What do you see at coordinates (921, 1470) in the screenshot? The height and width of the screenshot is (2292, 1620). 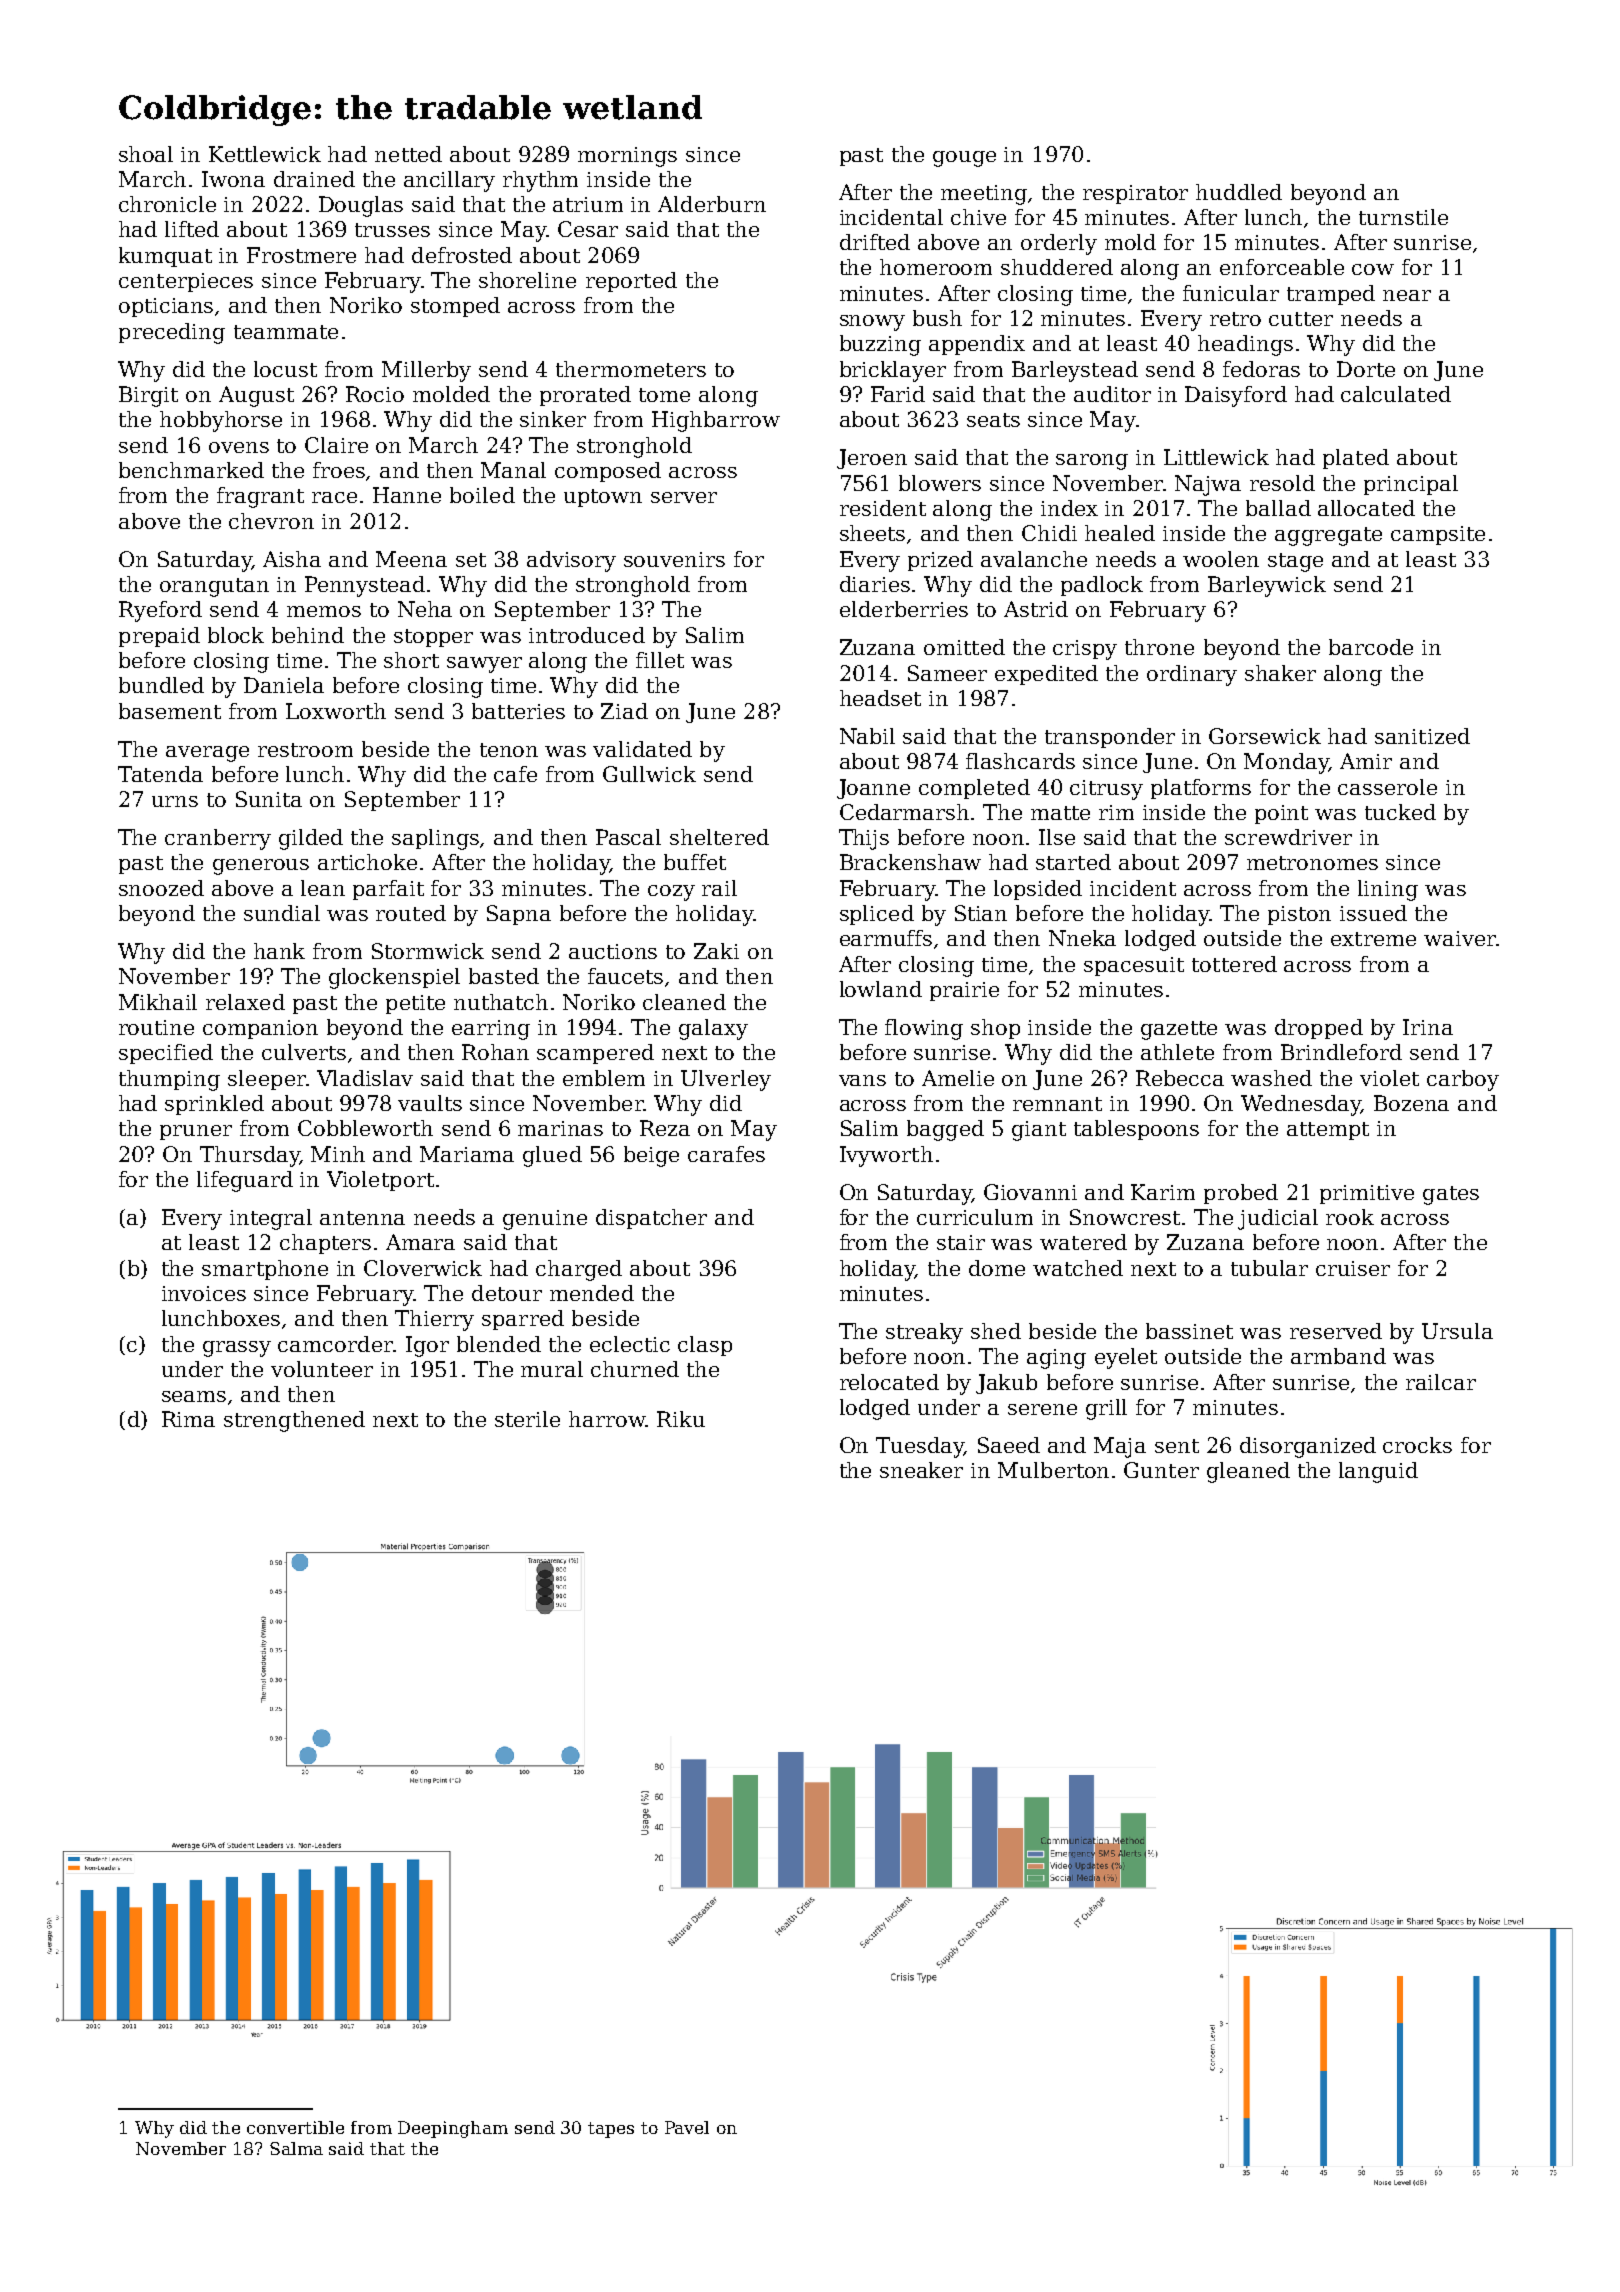 I see `sneaker` at bounding box center [921, 1470].
